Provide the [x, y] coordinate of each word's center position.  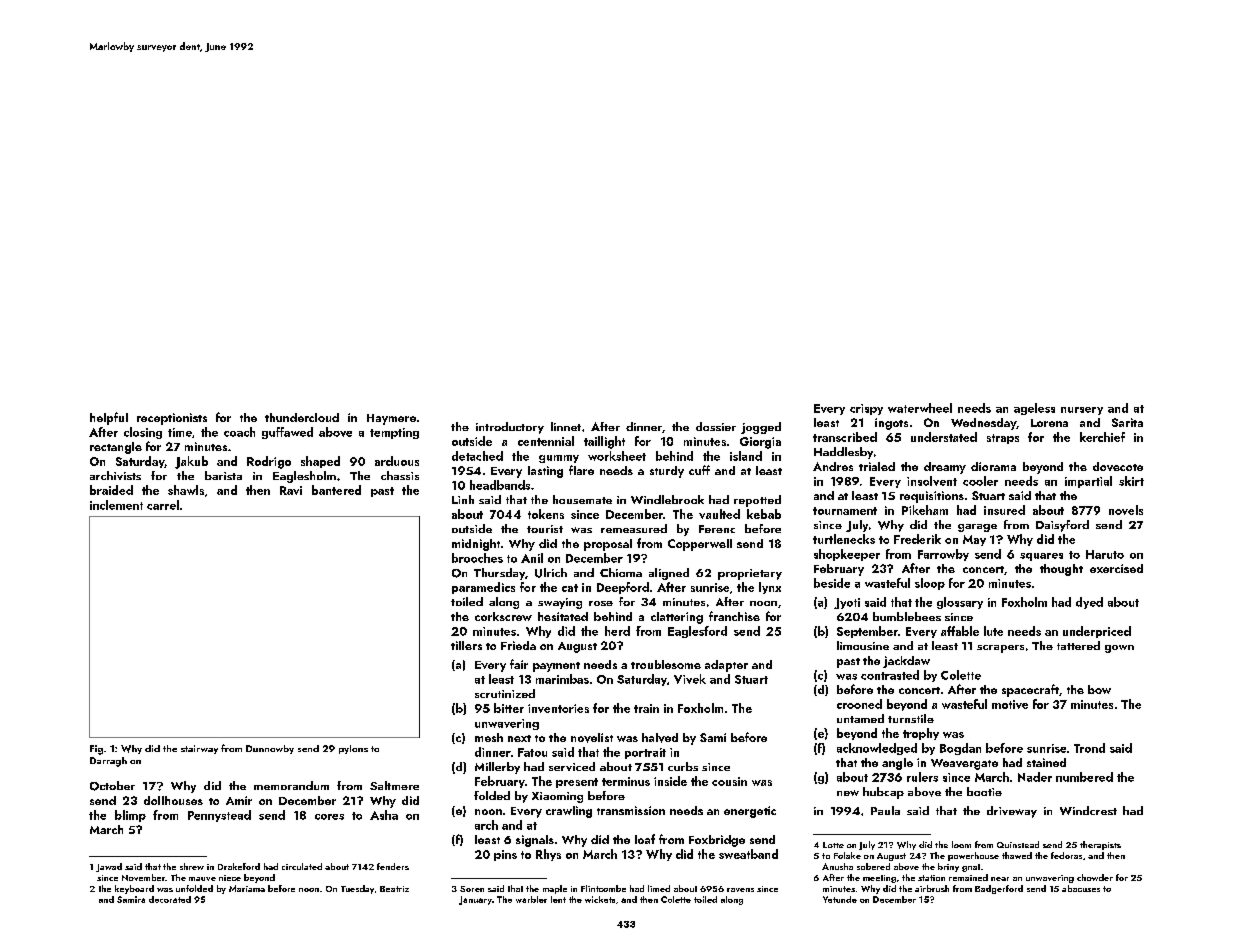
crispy [866, 409]
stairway [199, 749]
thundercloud [302, 417]
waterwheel [920, 408]
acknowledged [877, 749]
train [646, 708]
